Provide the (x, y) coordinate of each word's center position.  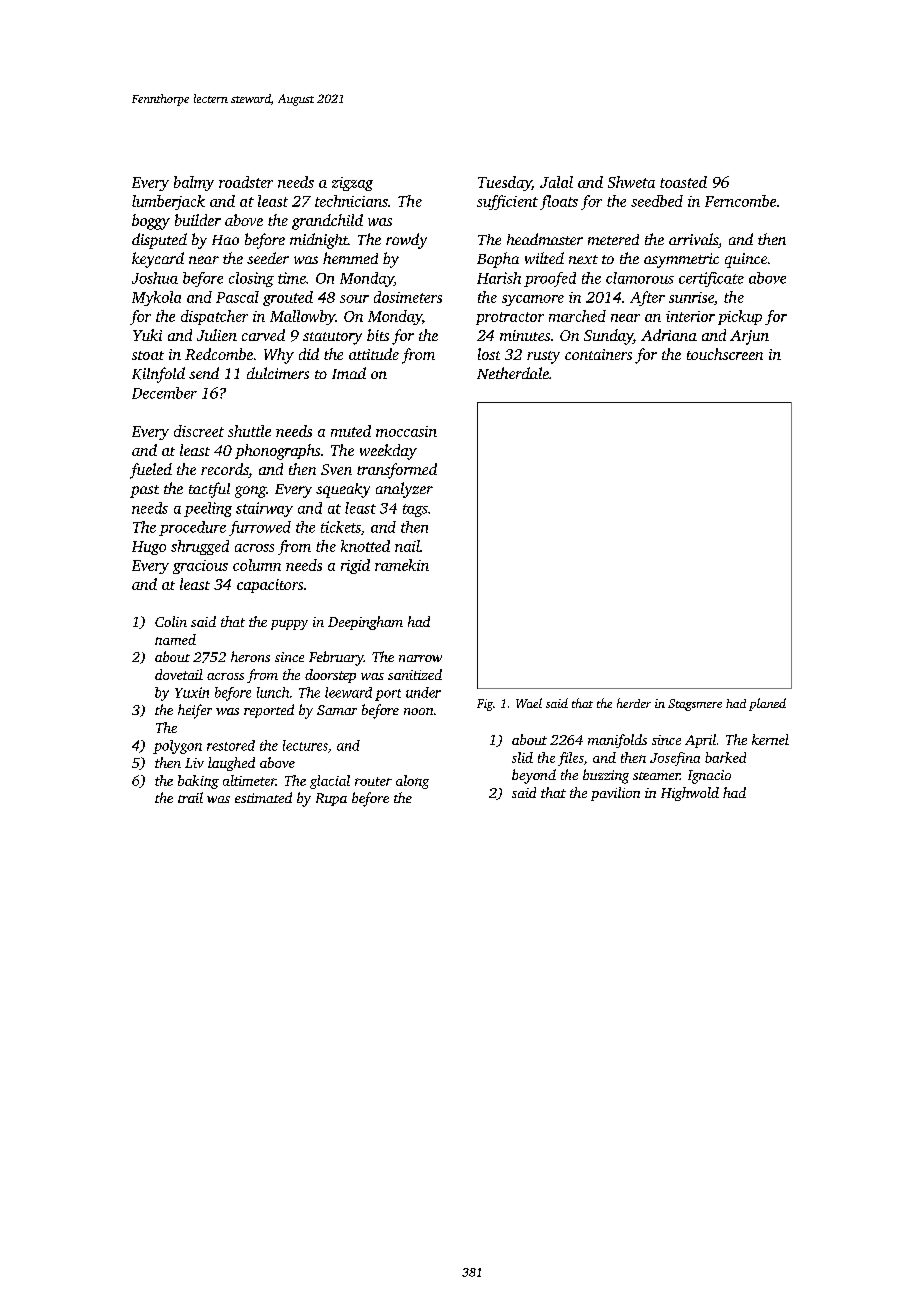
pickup (740, 317)
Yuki (147, 335)
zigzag (352, 184)
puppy (289, 625)
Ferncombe (740, 201)
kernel (770, 739)
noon (418, 711)
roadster (246, 182)
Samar (337, 710)
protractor (510, 318)
